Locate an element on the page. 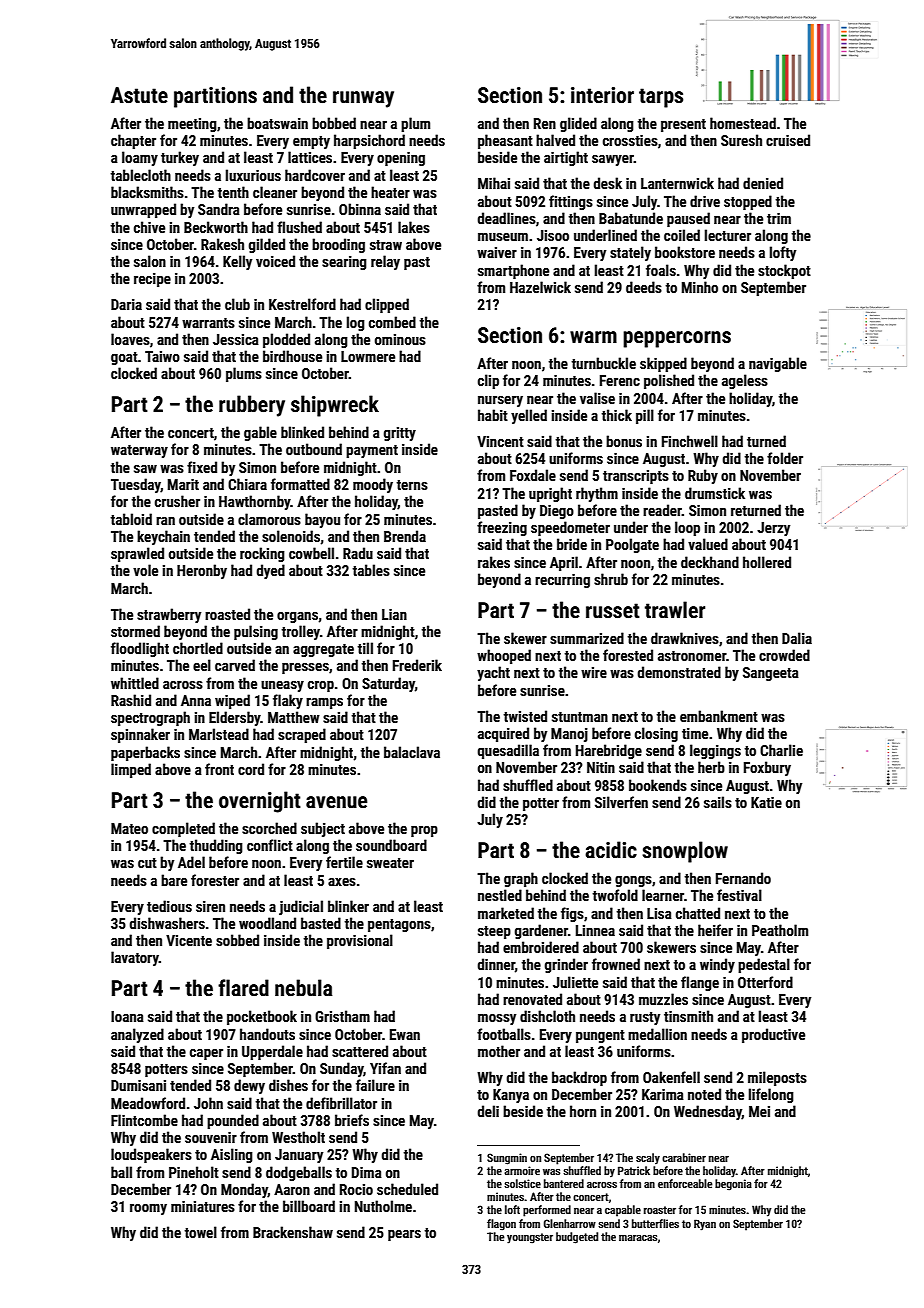 The width and height of the document is (924, 1308). sweater is located at coordinates (390, 863).
